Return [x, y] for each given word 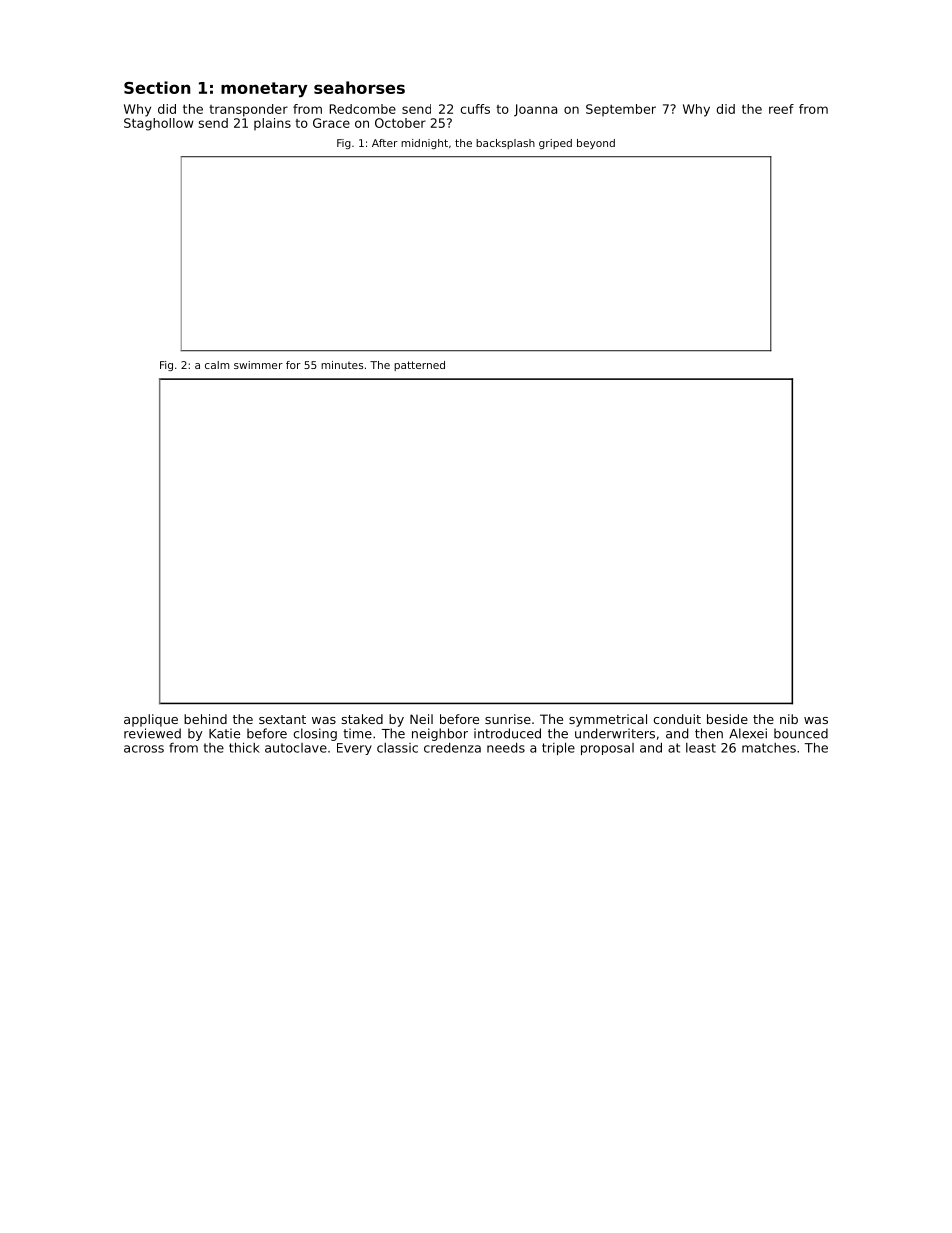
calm [217, 365]
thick [244, 747]
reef [781, 109]
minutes [342, 365]
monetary [264, 89]
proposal [607, 749]
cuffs [475, 109]
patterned [419, 366]
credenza [452, 748]
